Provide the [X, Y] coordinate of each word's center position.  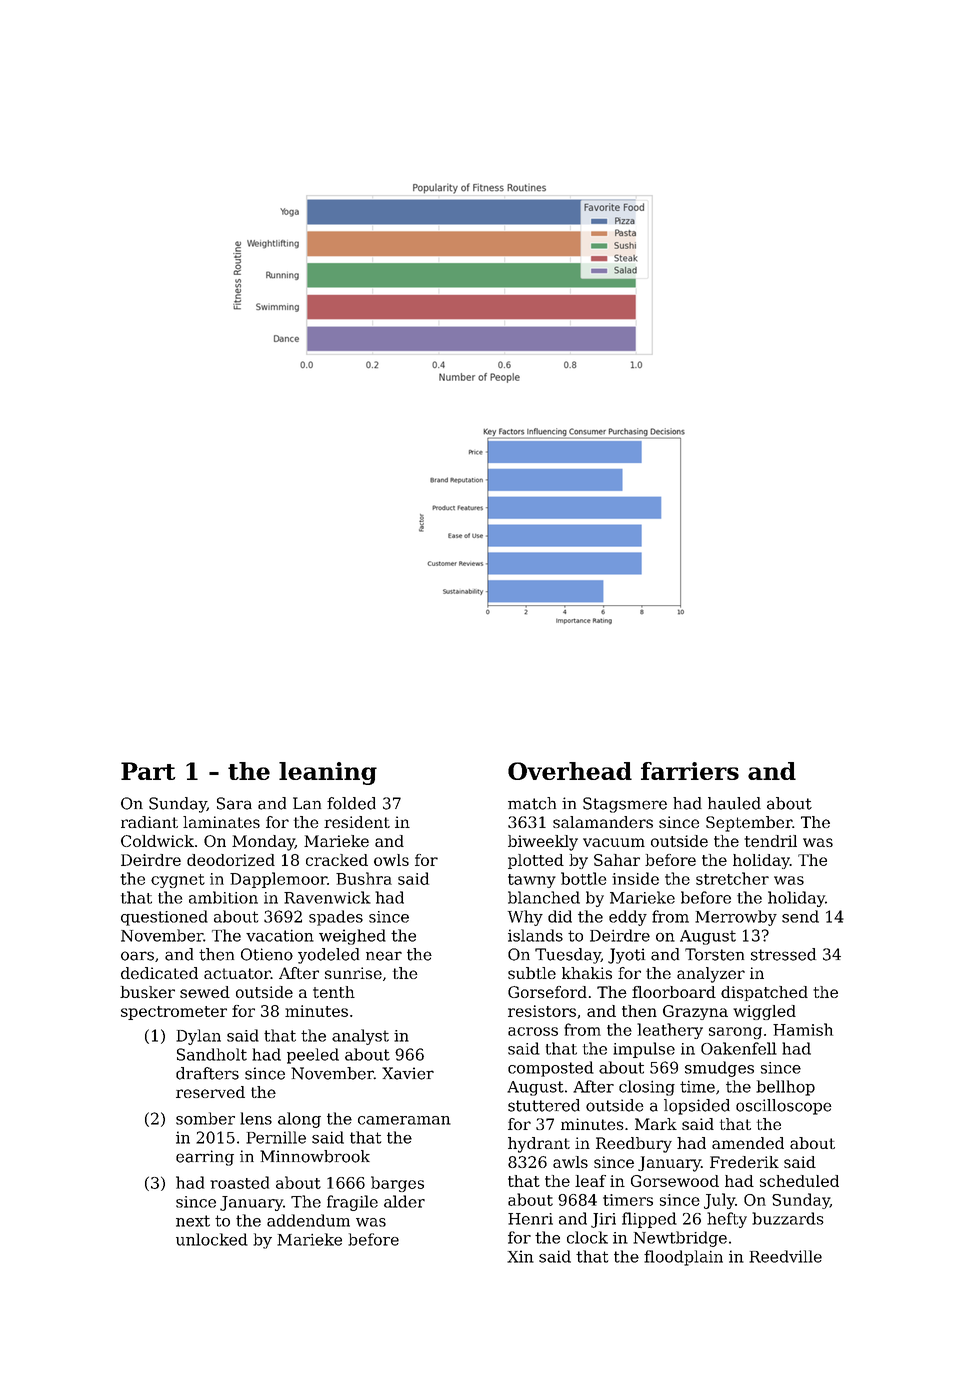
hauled [734, 803]
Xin [520, 1256]
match [532, 803]
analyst [360, 1037]
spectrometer [174, 1013]
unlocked [212, 1239]
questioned [164, 918]
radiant [149, 822]
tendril [770, 841]
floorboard [674, 992]
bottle [583, 878]
